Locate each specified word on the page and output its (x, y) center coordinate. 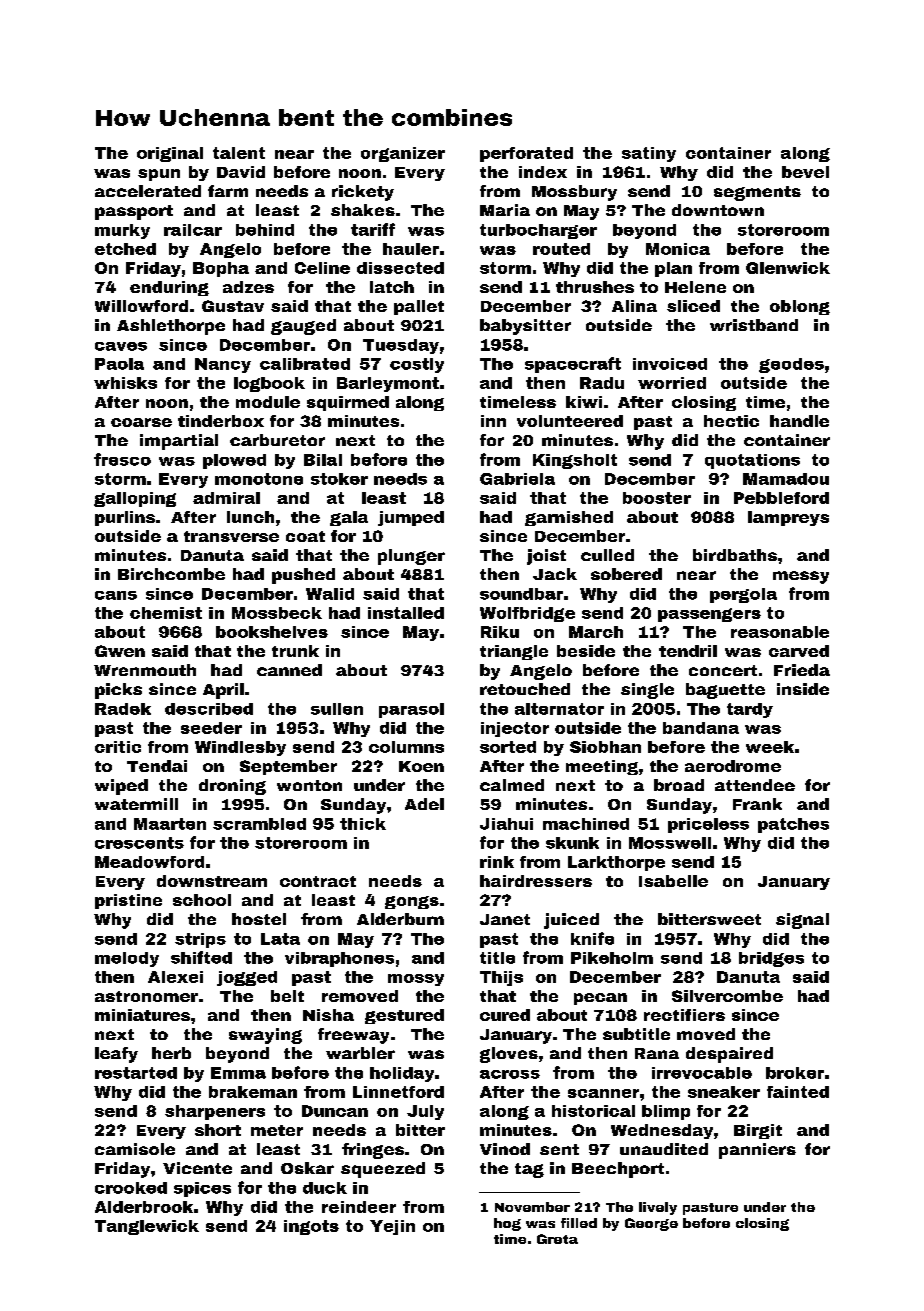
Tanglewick (147, 1227)
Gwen (120, 651)
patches (793, 825)
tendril (688, 651)
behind (265, 230)
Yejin (392, 1227)
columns (406, 747)
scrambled (259, 824)
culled (607, 555)
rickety (363, 193)
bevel (805, 172)
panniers (757, 1151)
